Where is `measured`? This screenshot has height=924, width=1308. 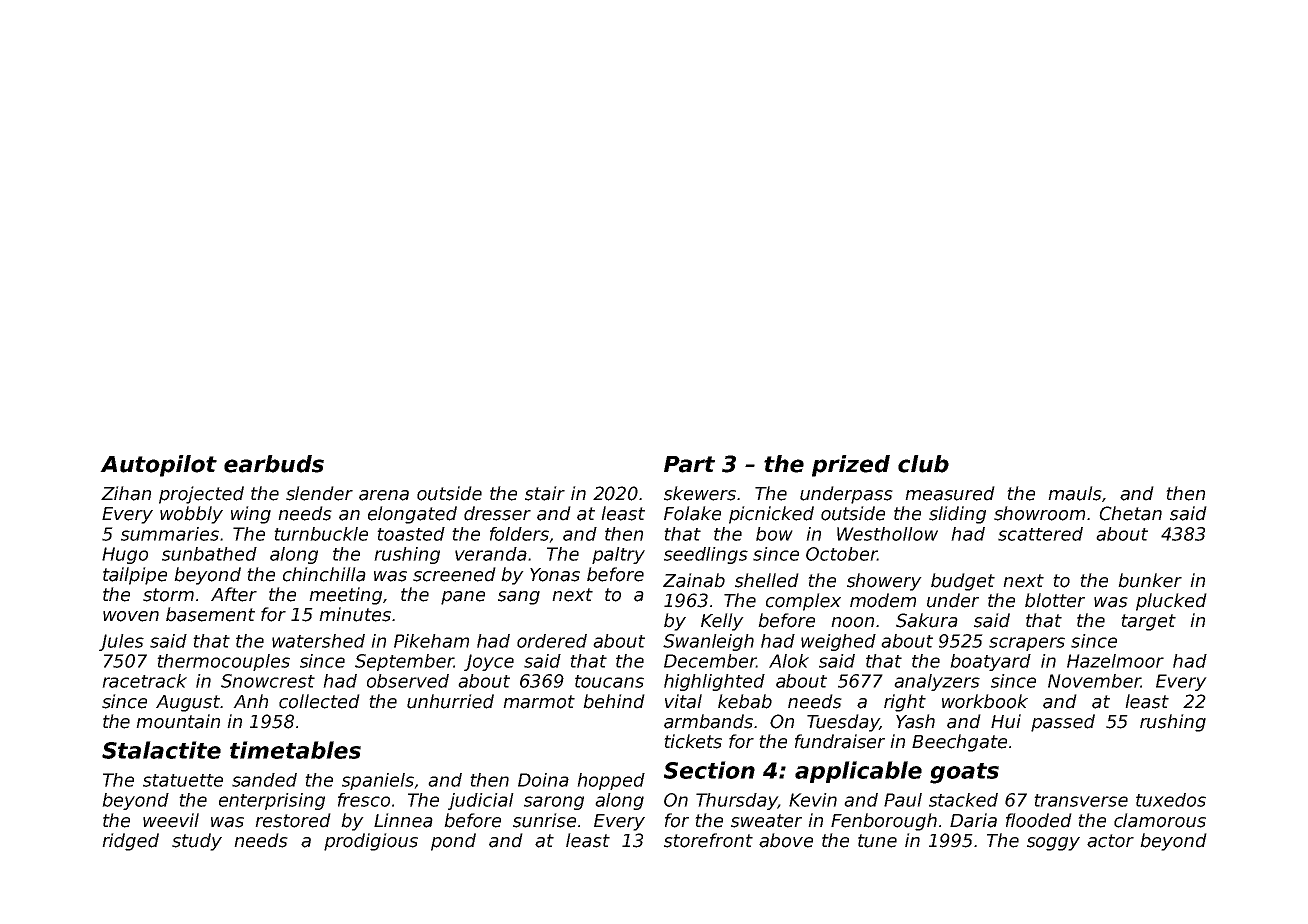
measured is located at coordinates (950, 493).
